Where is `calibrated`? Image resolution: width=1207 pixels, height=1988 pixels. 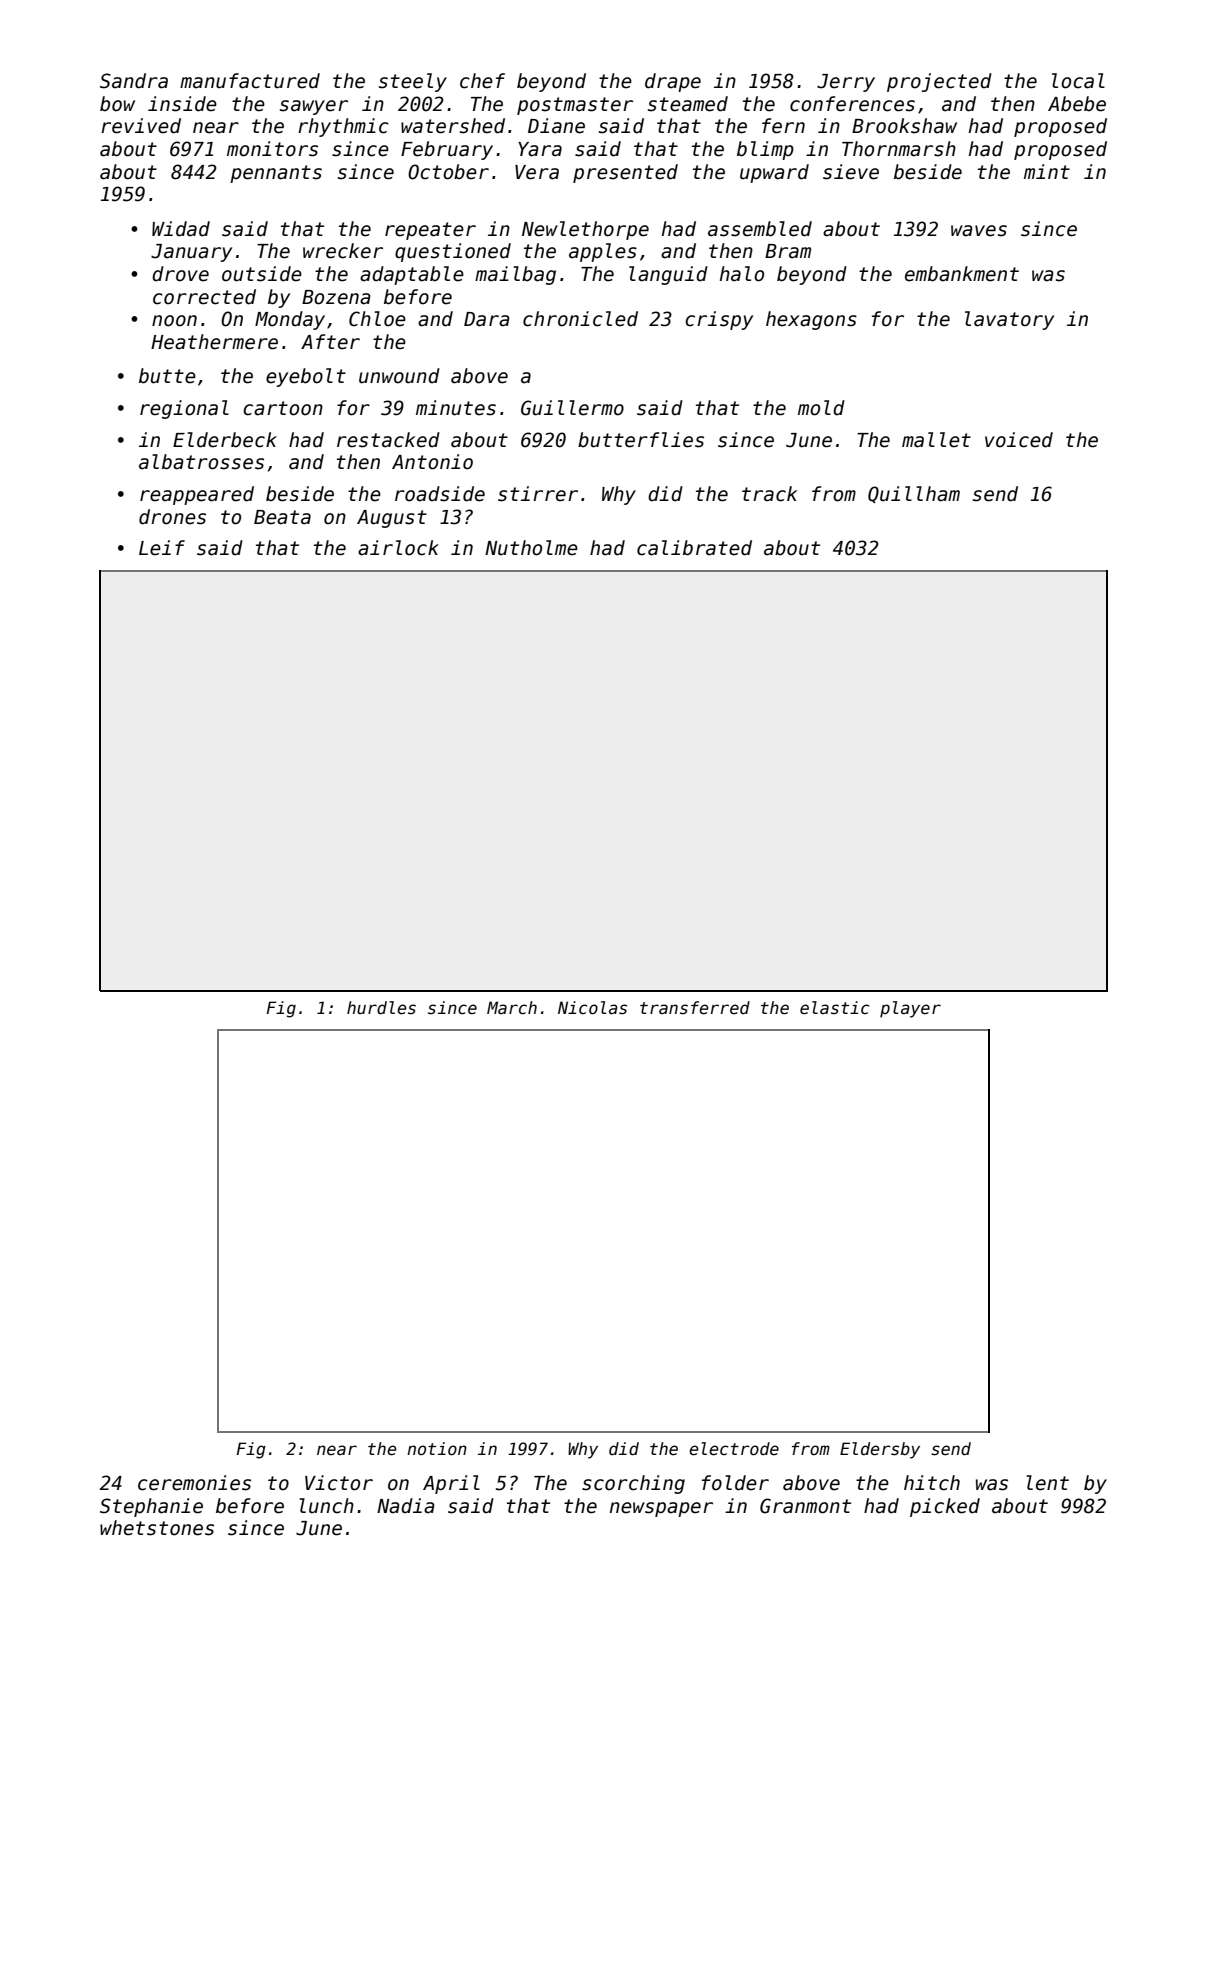 calibrated is located at coordinates (694, 548).
